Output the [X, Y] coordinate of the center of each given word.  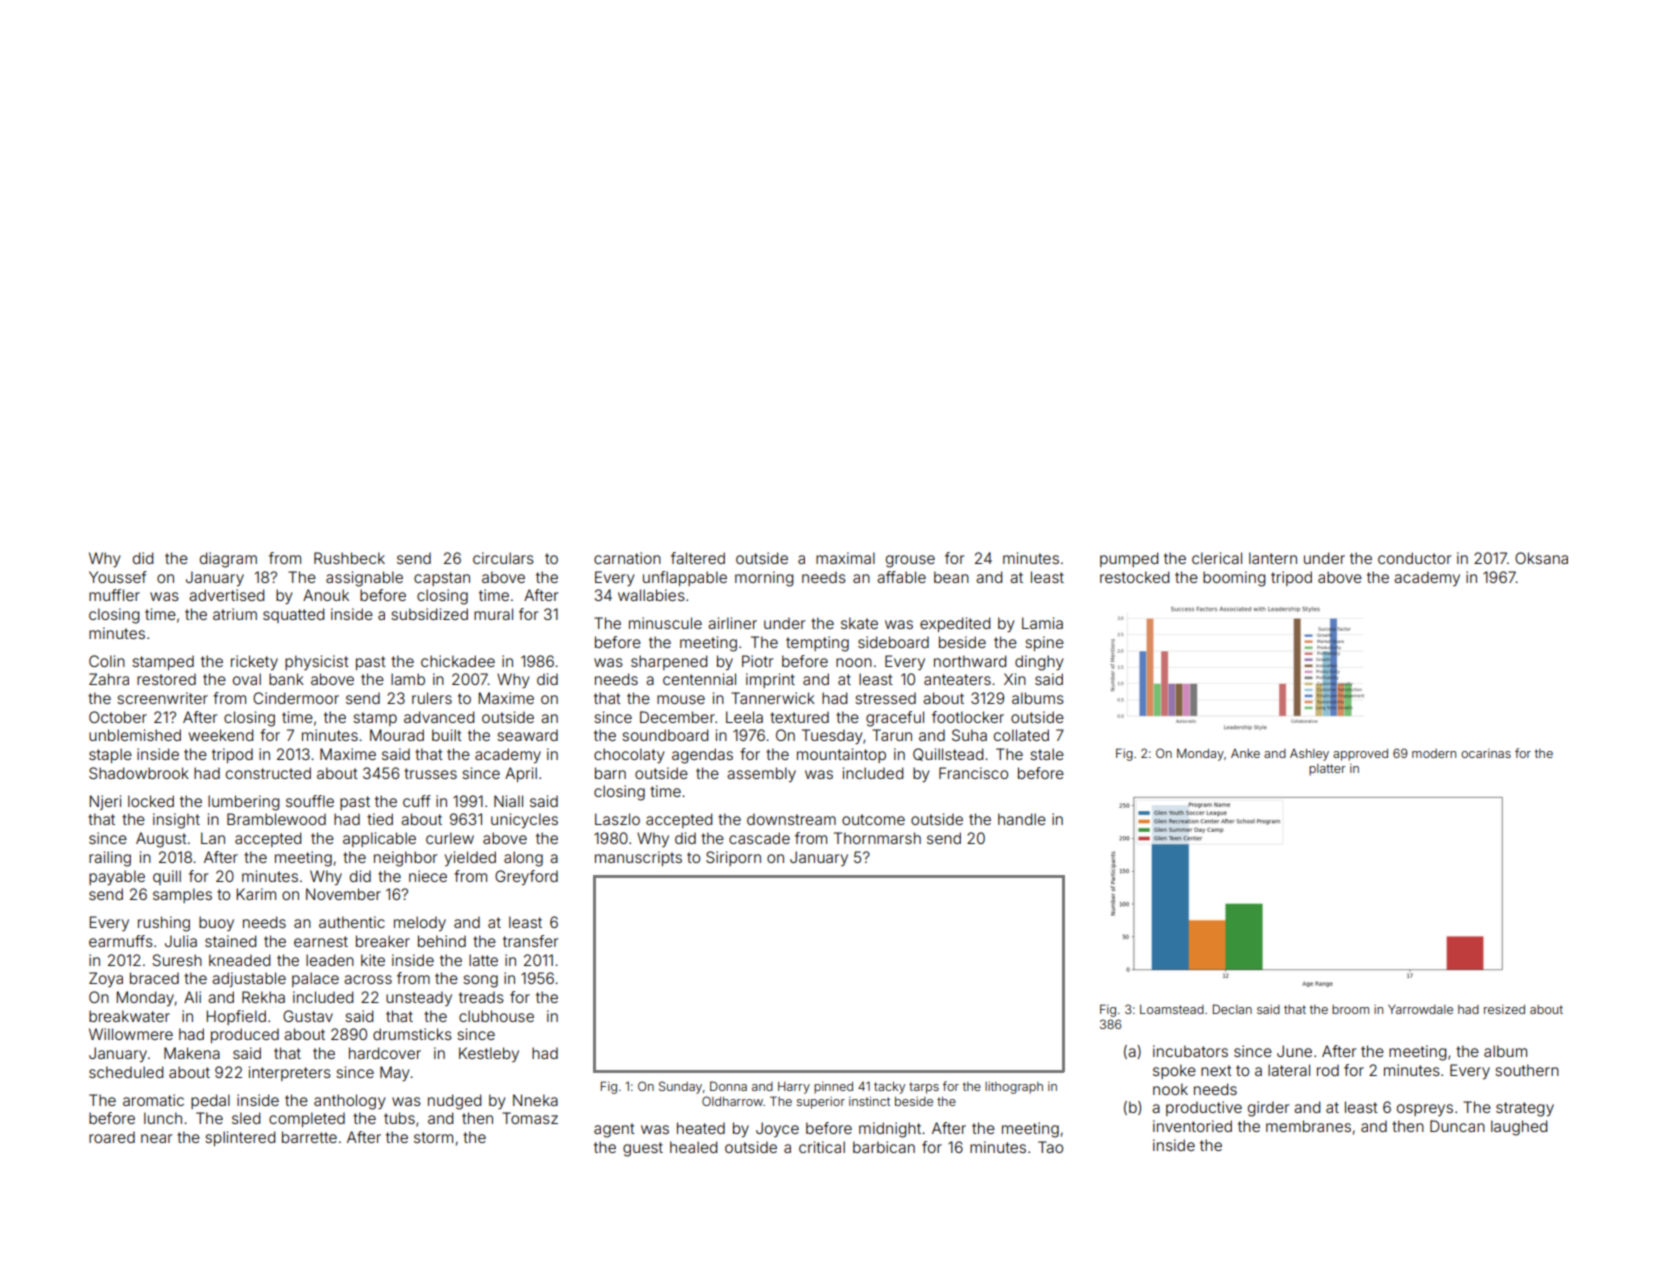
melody [420, 924]
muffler [114, 595]
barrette [309, 1137]
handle [1022, 819]
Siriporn [733, 858]
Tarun [892, 735]
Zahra [109, 679]
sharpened [669, 662]
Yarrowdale [1420, 1009]
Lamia [1042, 623]
